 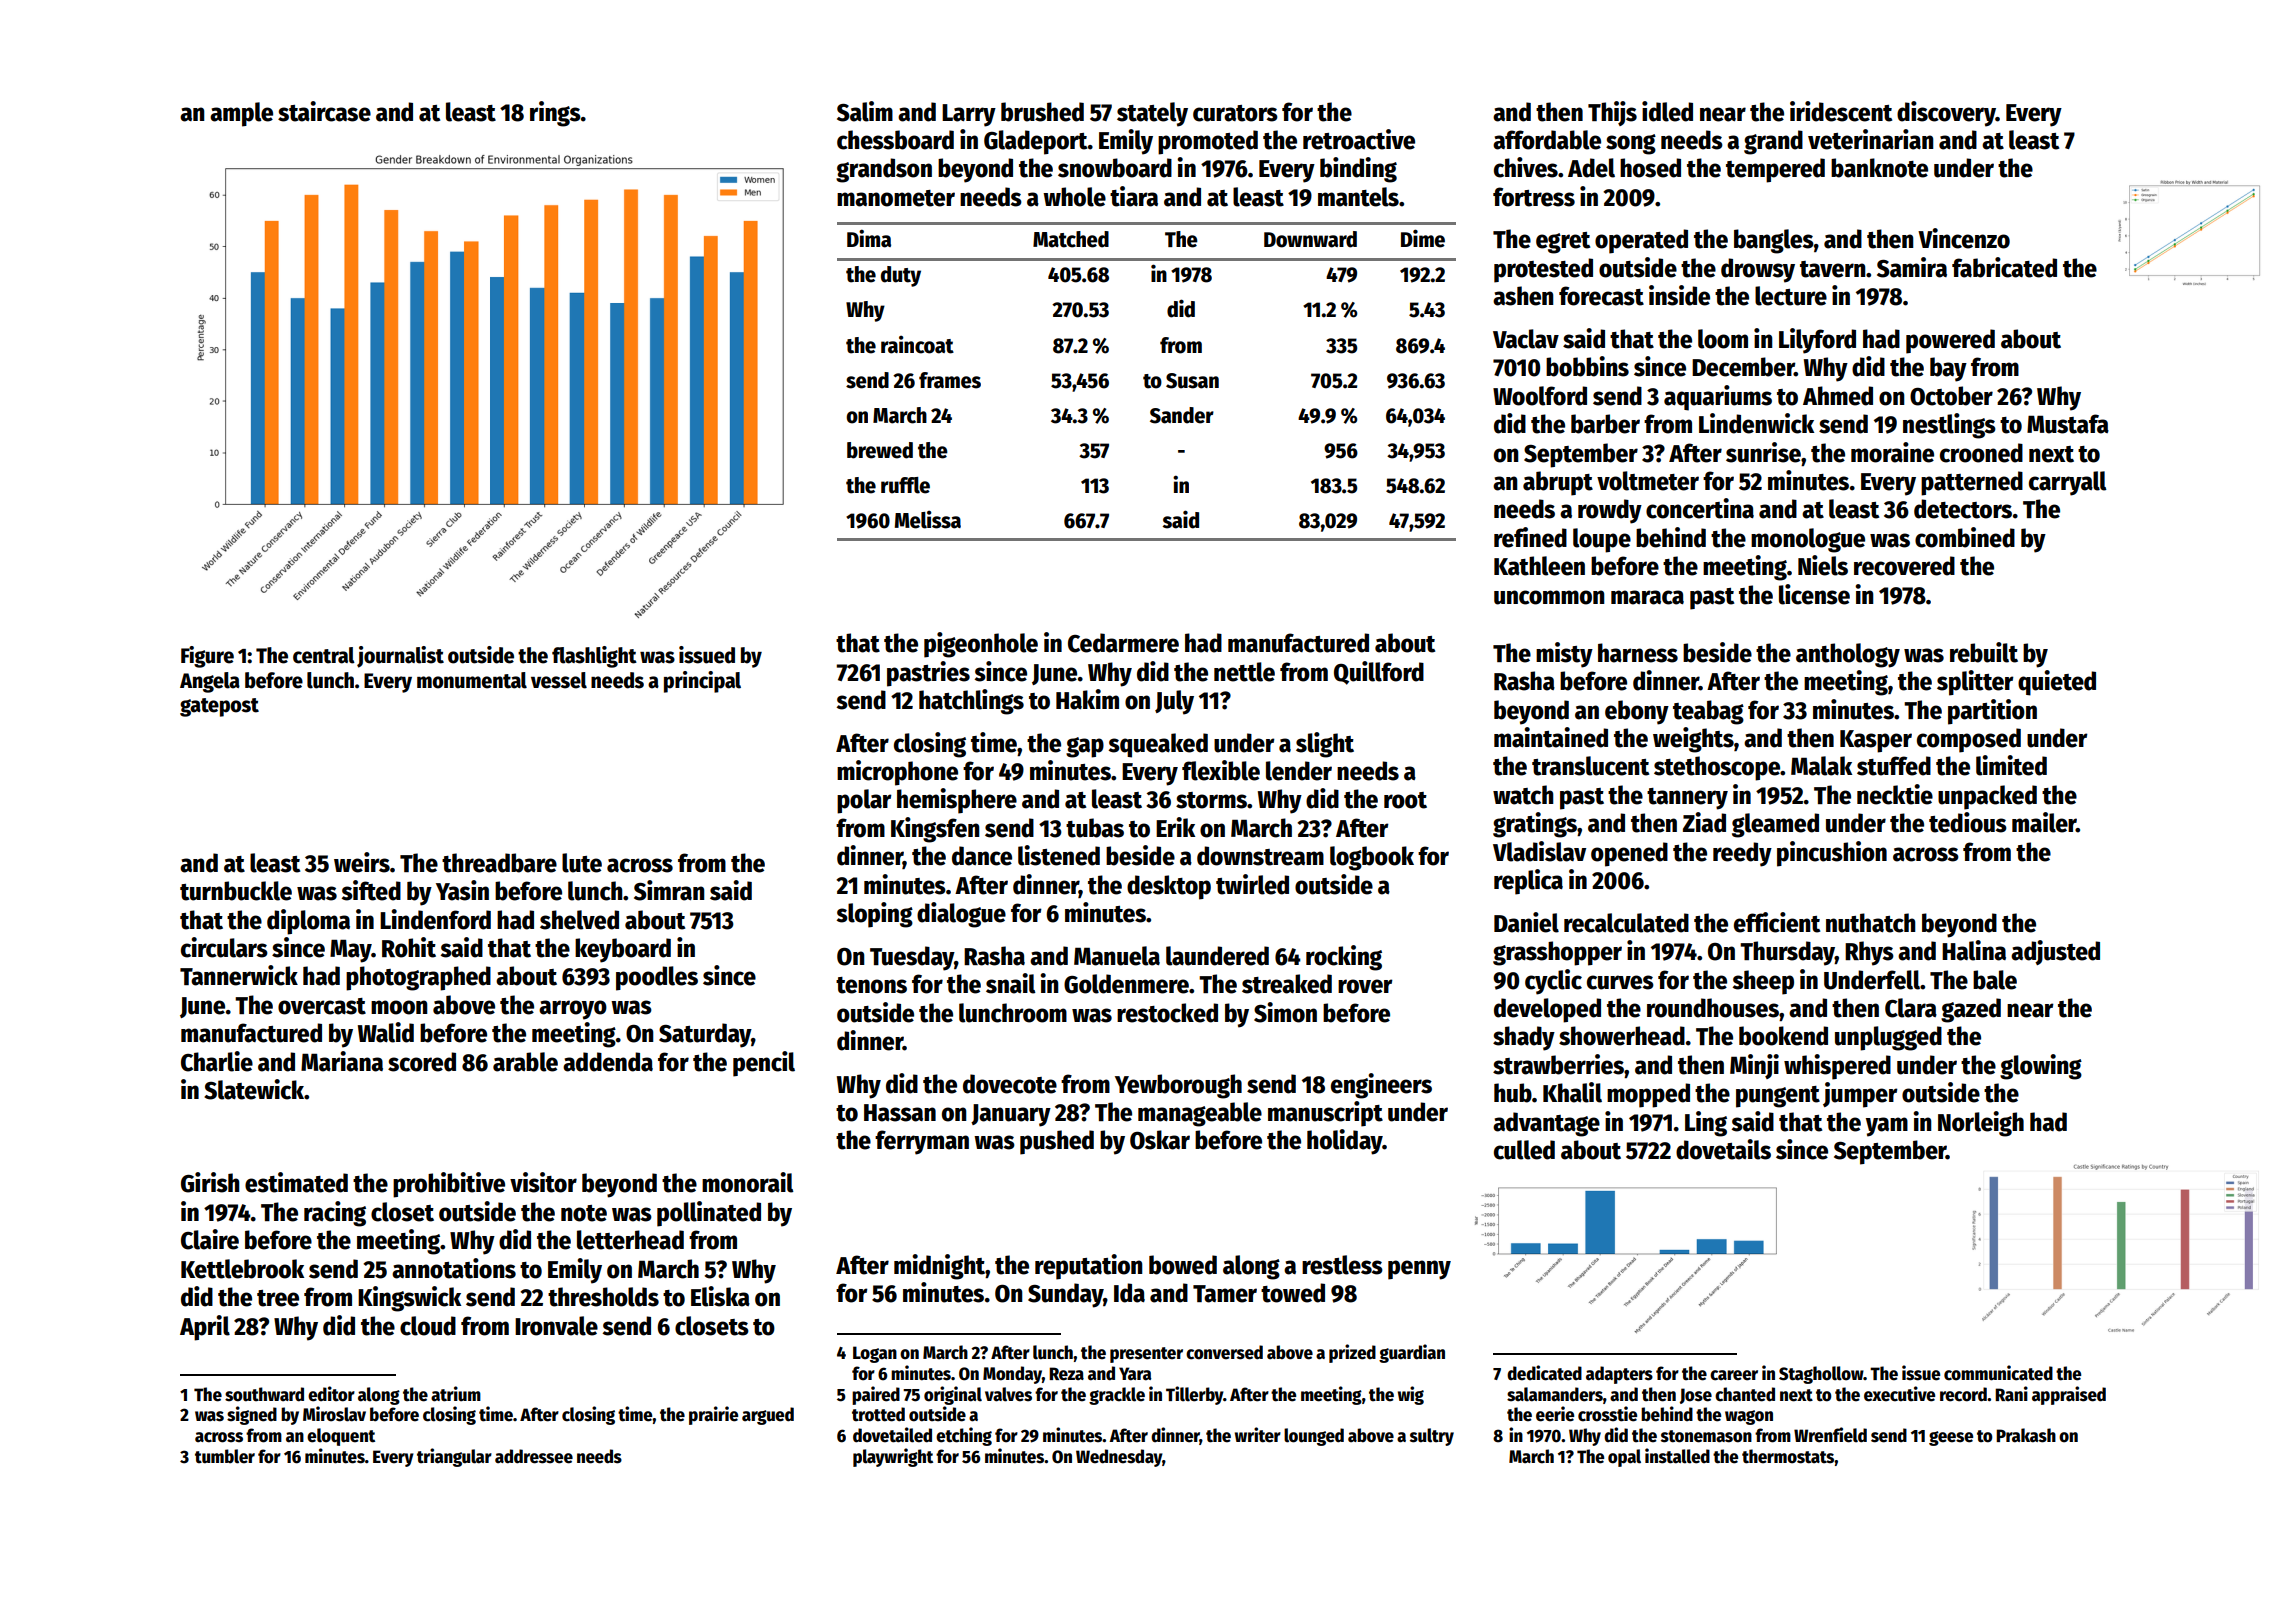 What do you see at coordinates (225, 1456) in the image?
I see `tumbler` at bounding box center [225, 1456].
